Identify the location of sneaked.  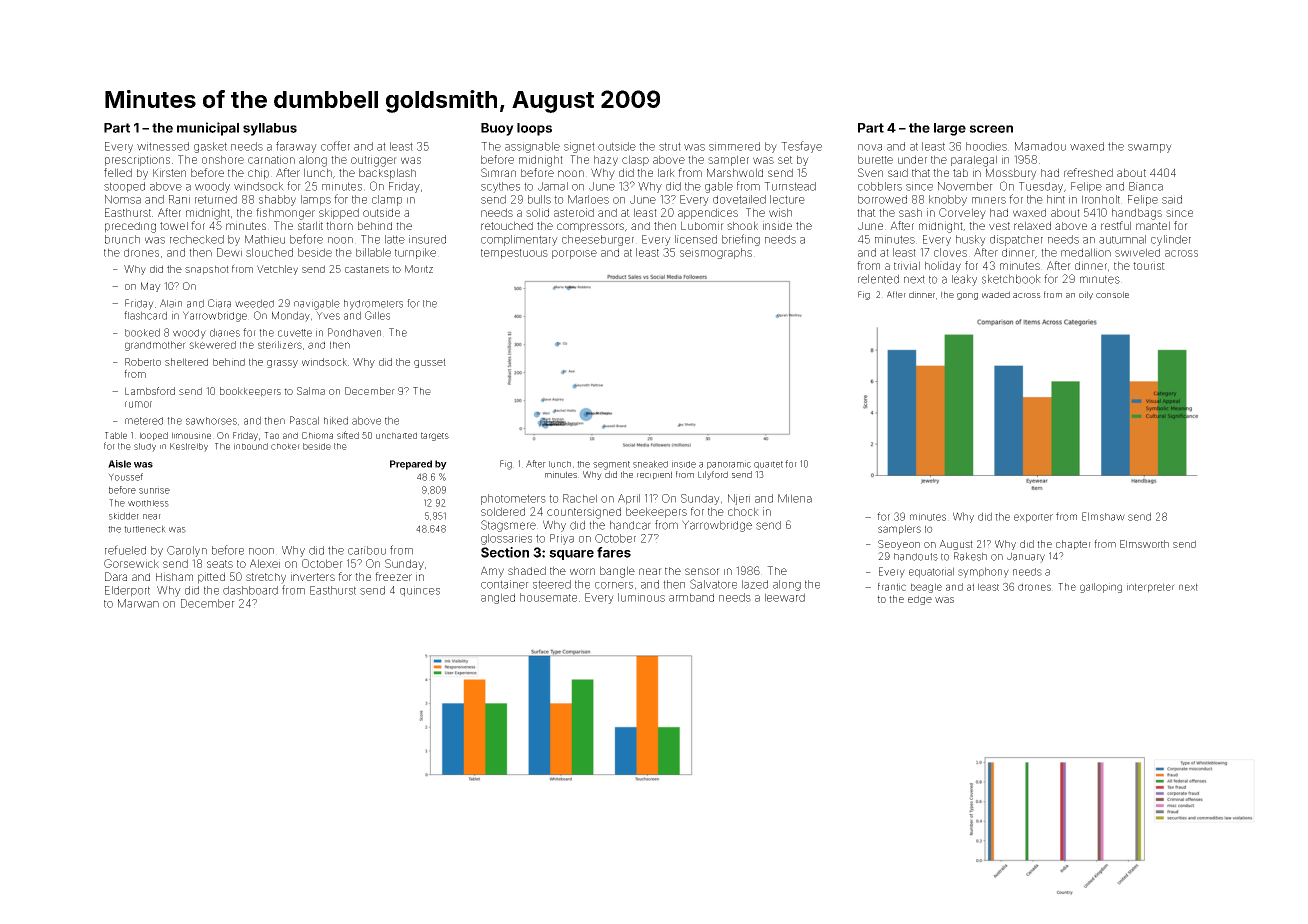
(650, 464).
